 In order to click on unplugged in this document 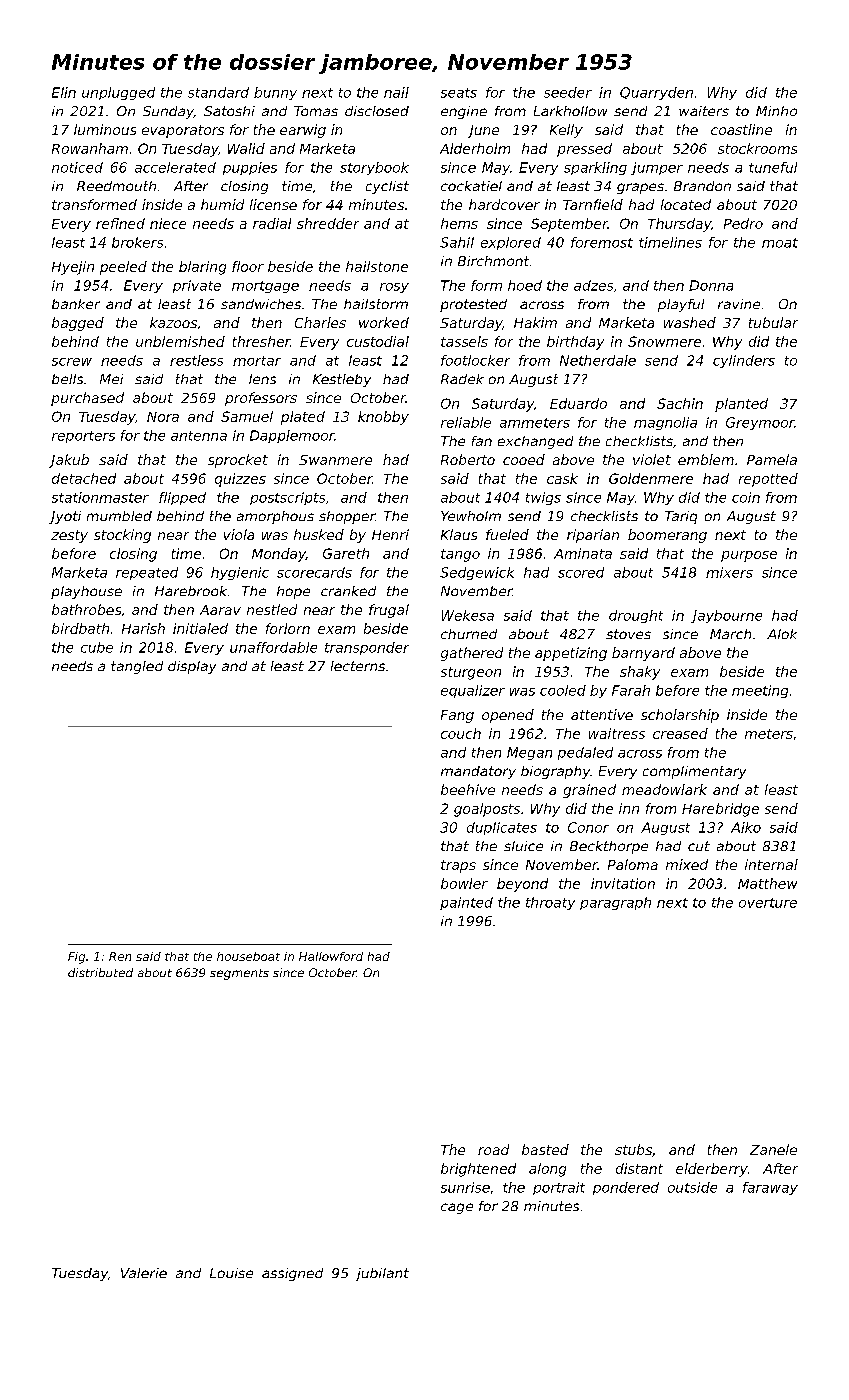, I will do `click(118, 93)`.
